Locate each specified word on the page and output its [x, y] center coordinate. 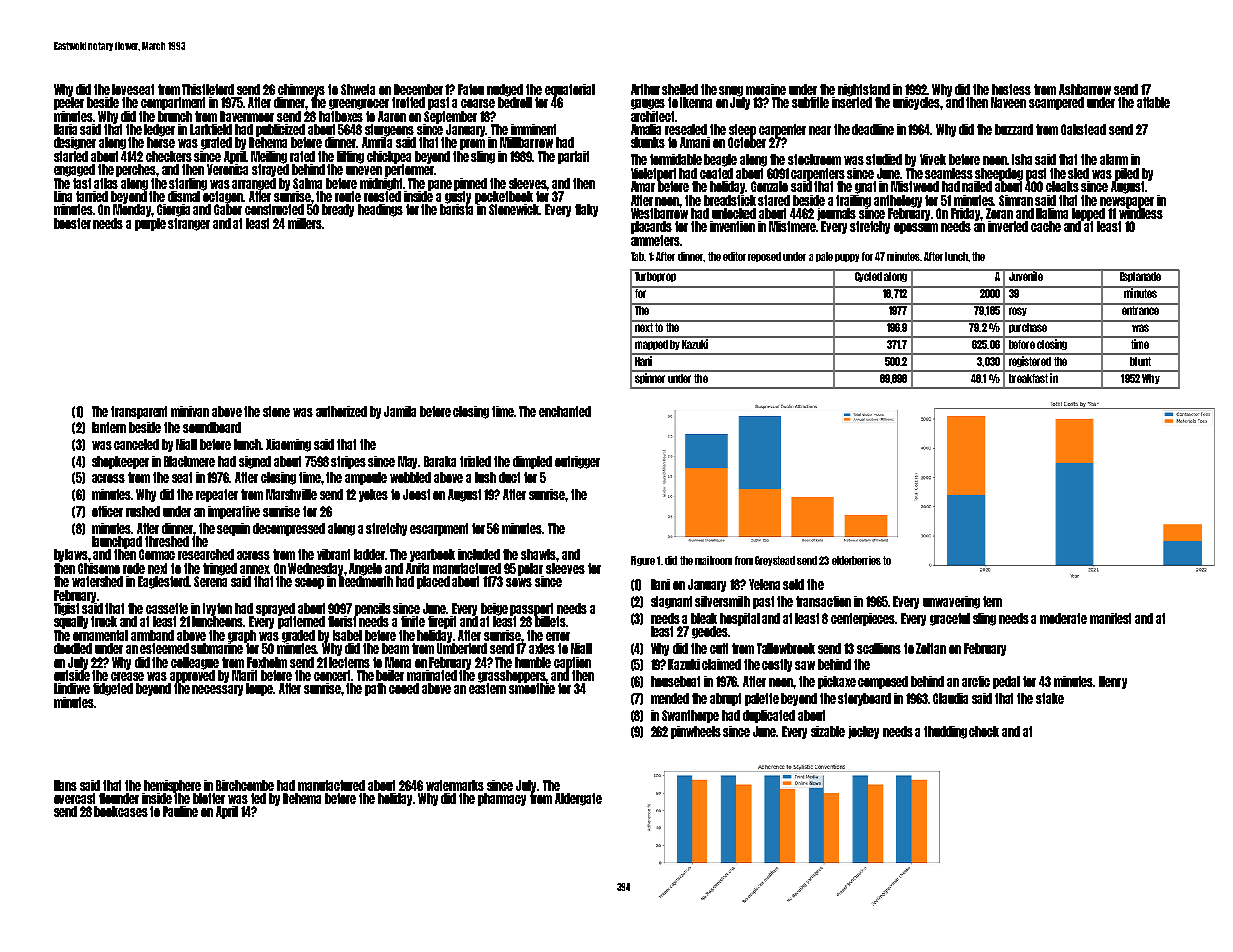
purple [150, 224]
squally [71, 622]
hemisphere [172, 786]
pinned [470, 184]
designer [75, 143]
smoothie [532, 688]
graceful [950, 619]
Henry [1113, 682]
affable [1153, 102]
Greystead [775, 561]
